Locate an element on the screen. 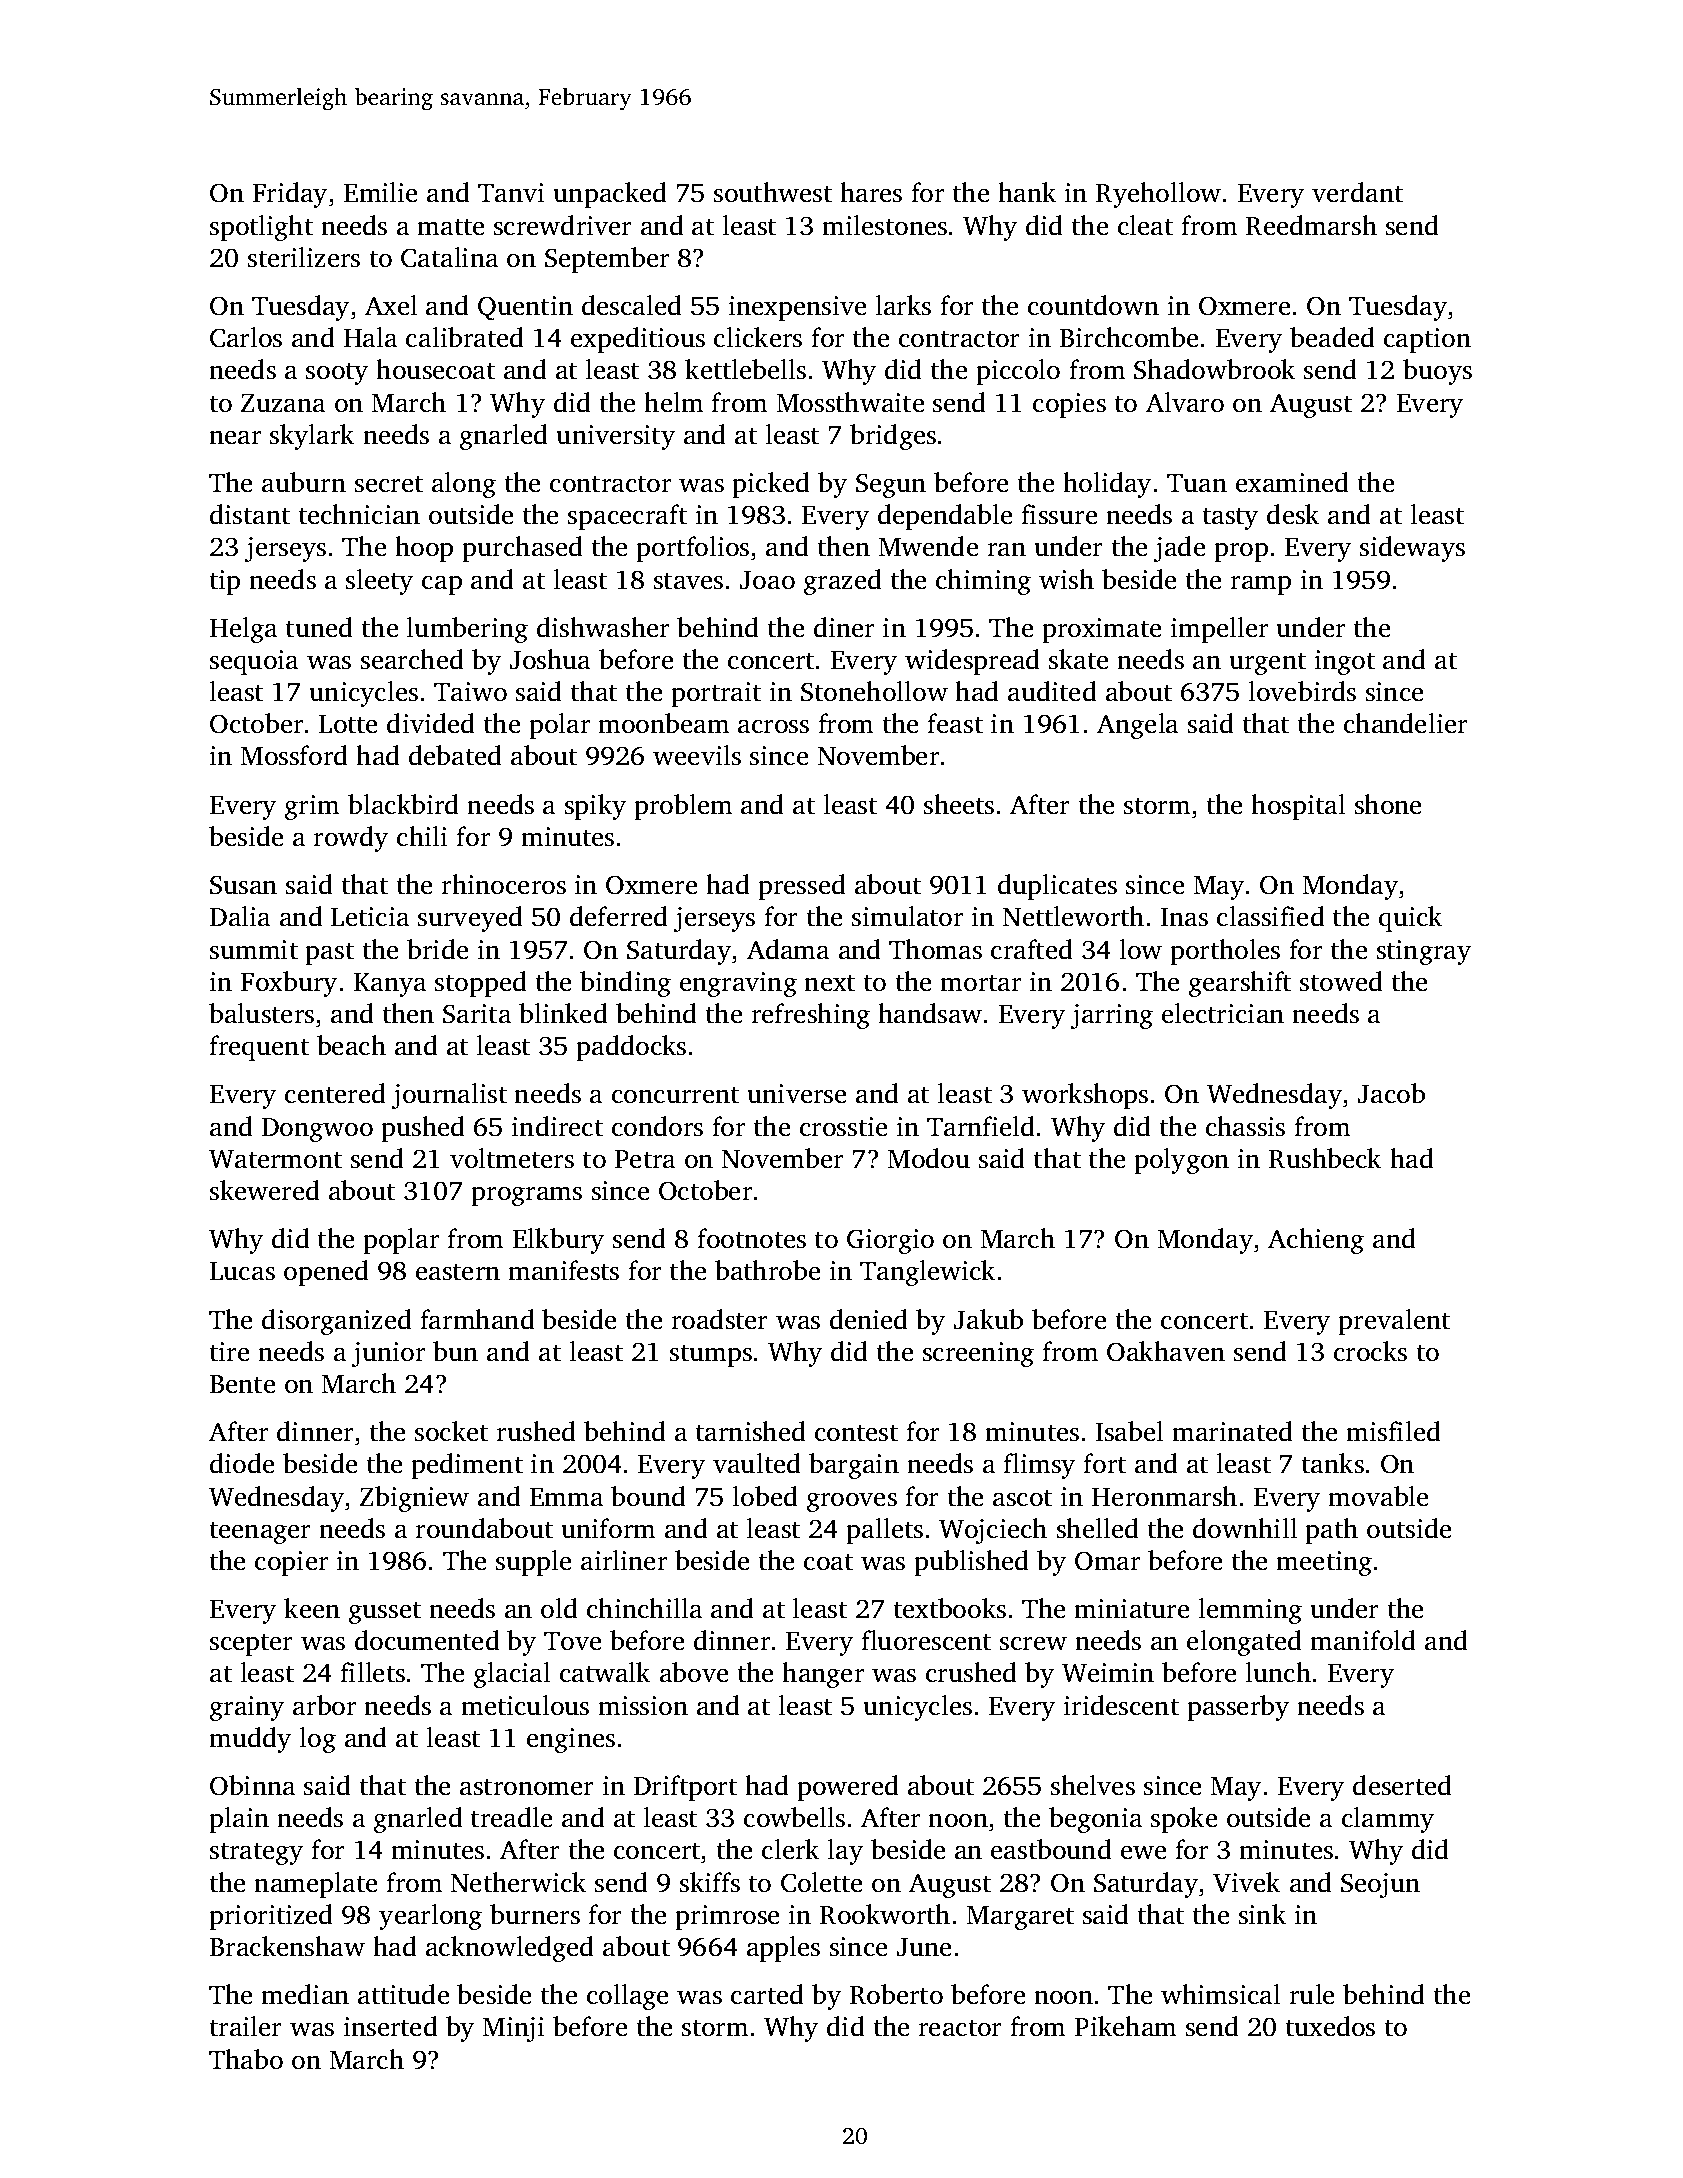 The image size is (1683, 2178). unpacked is located at coordinates (610, 195).
